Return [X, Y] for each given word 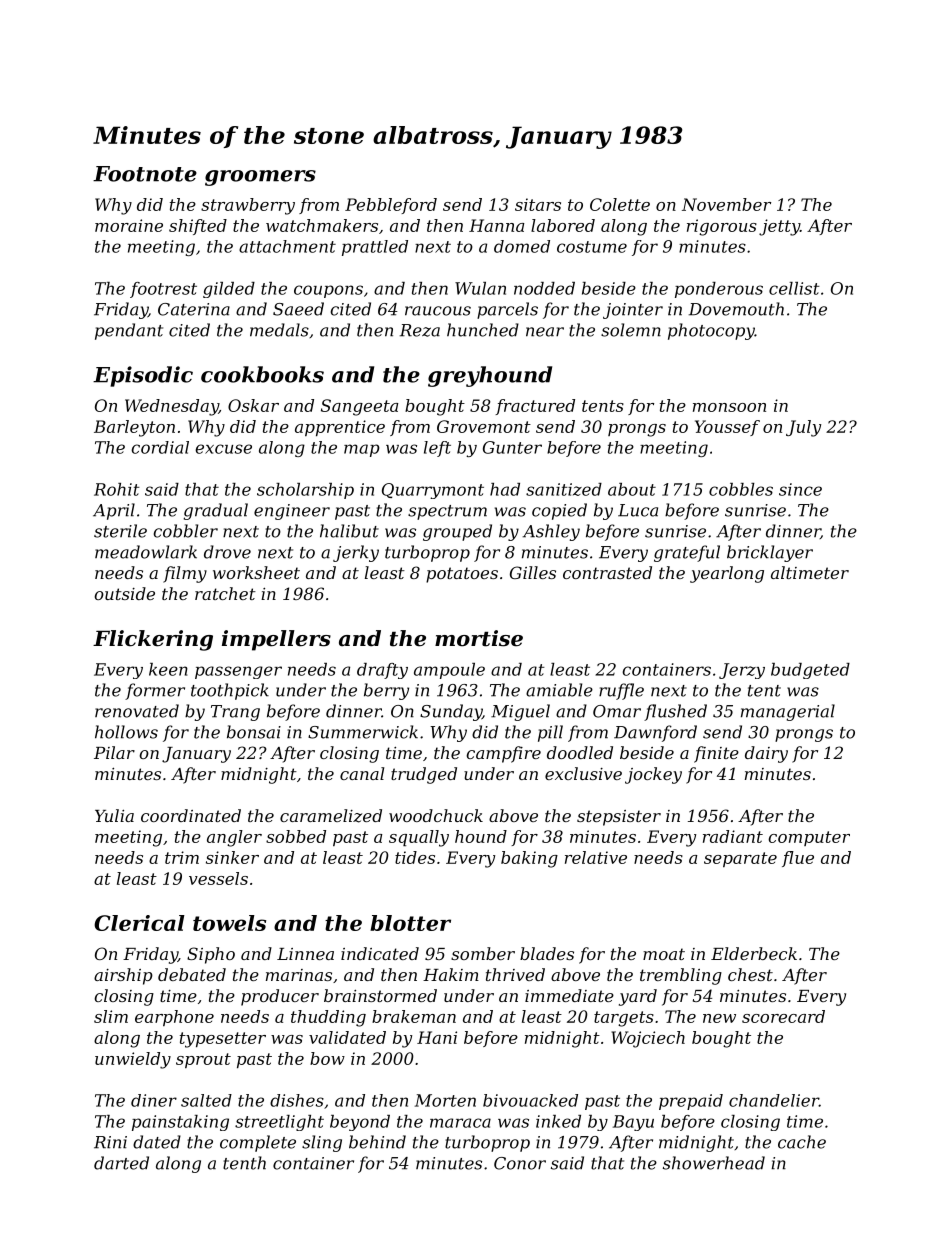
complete [258, 1143]
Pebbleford [391, 206]
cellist [794, 288]
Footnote [145, 174]
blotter [410, 923]
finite [716, 754]
